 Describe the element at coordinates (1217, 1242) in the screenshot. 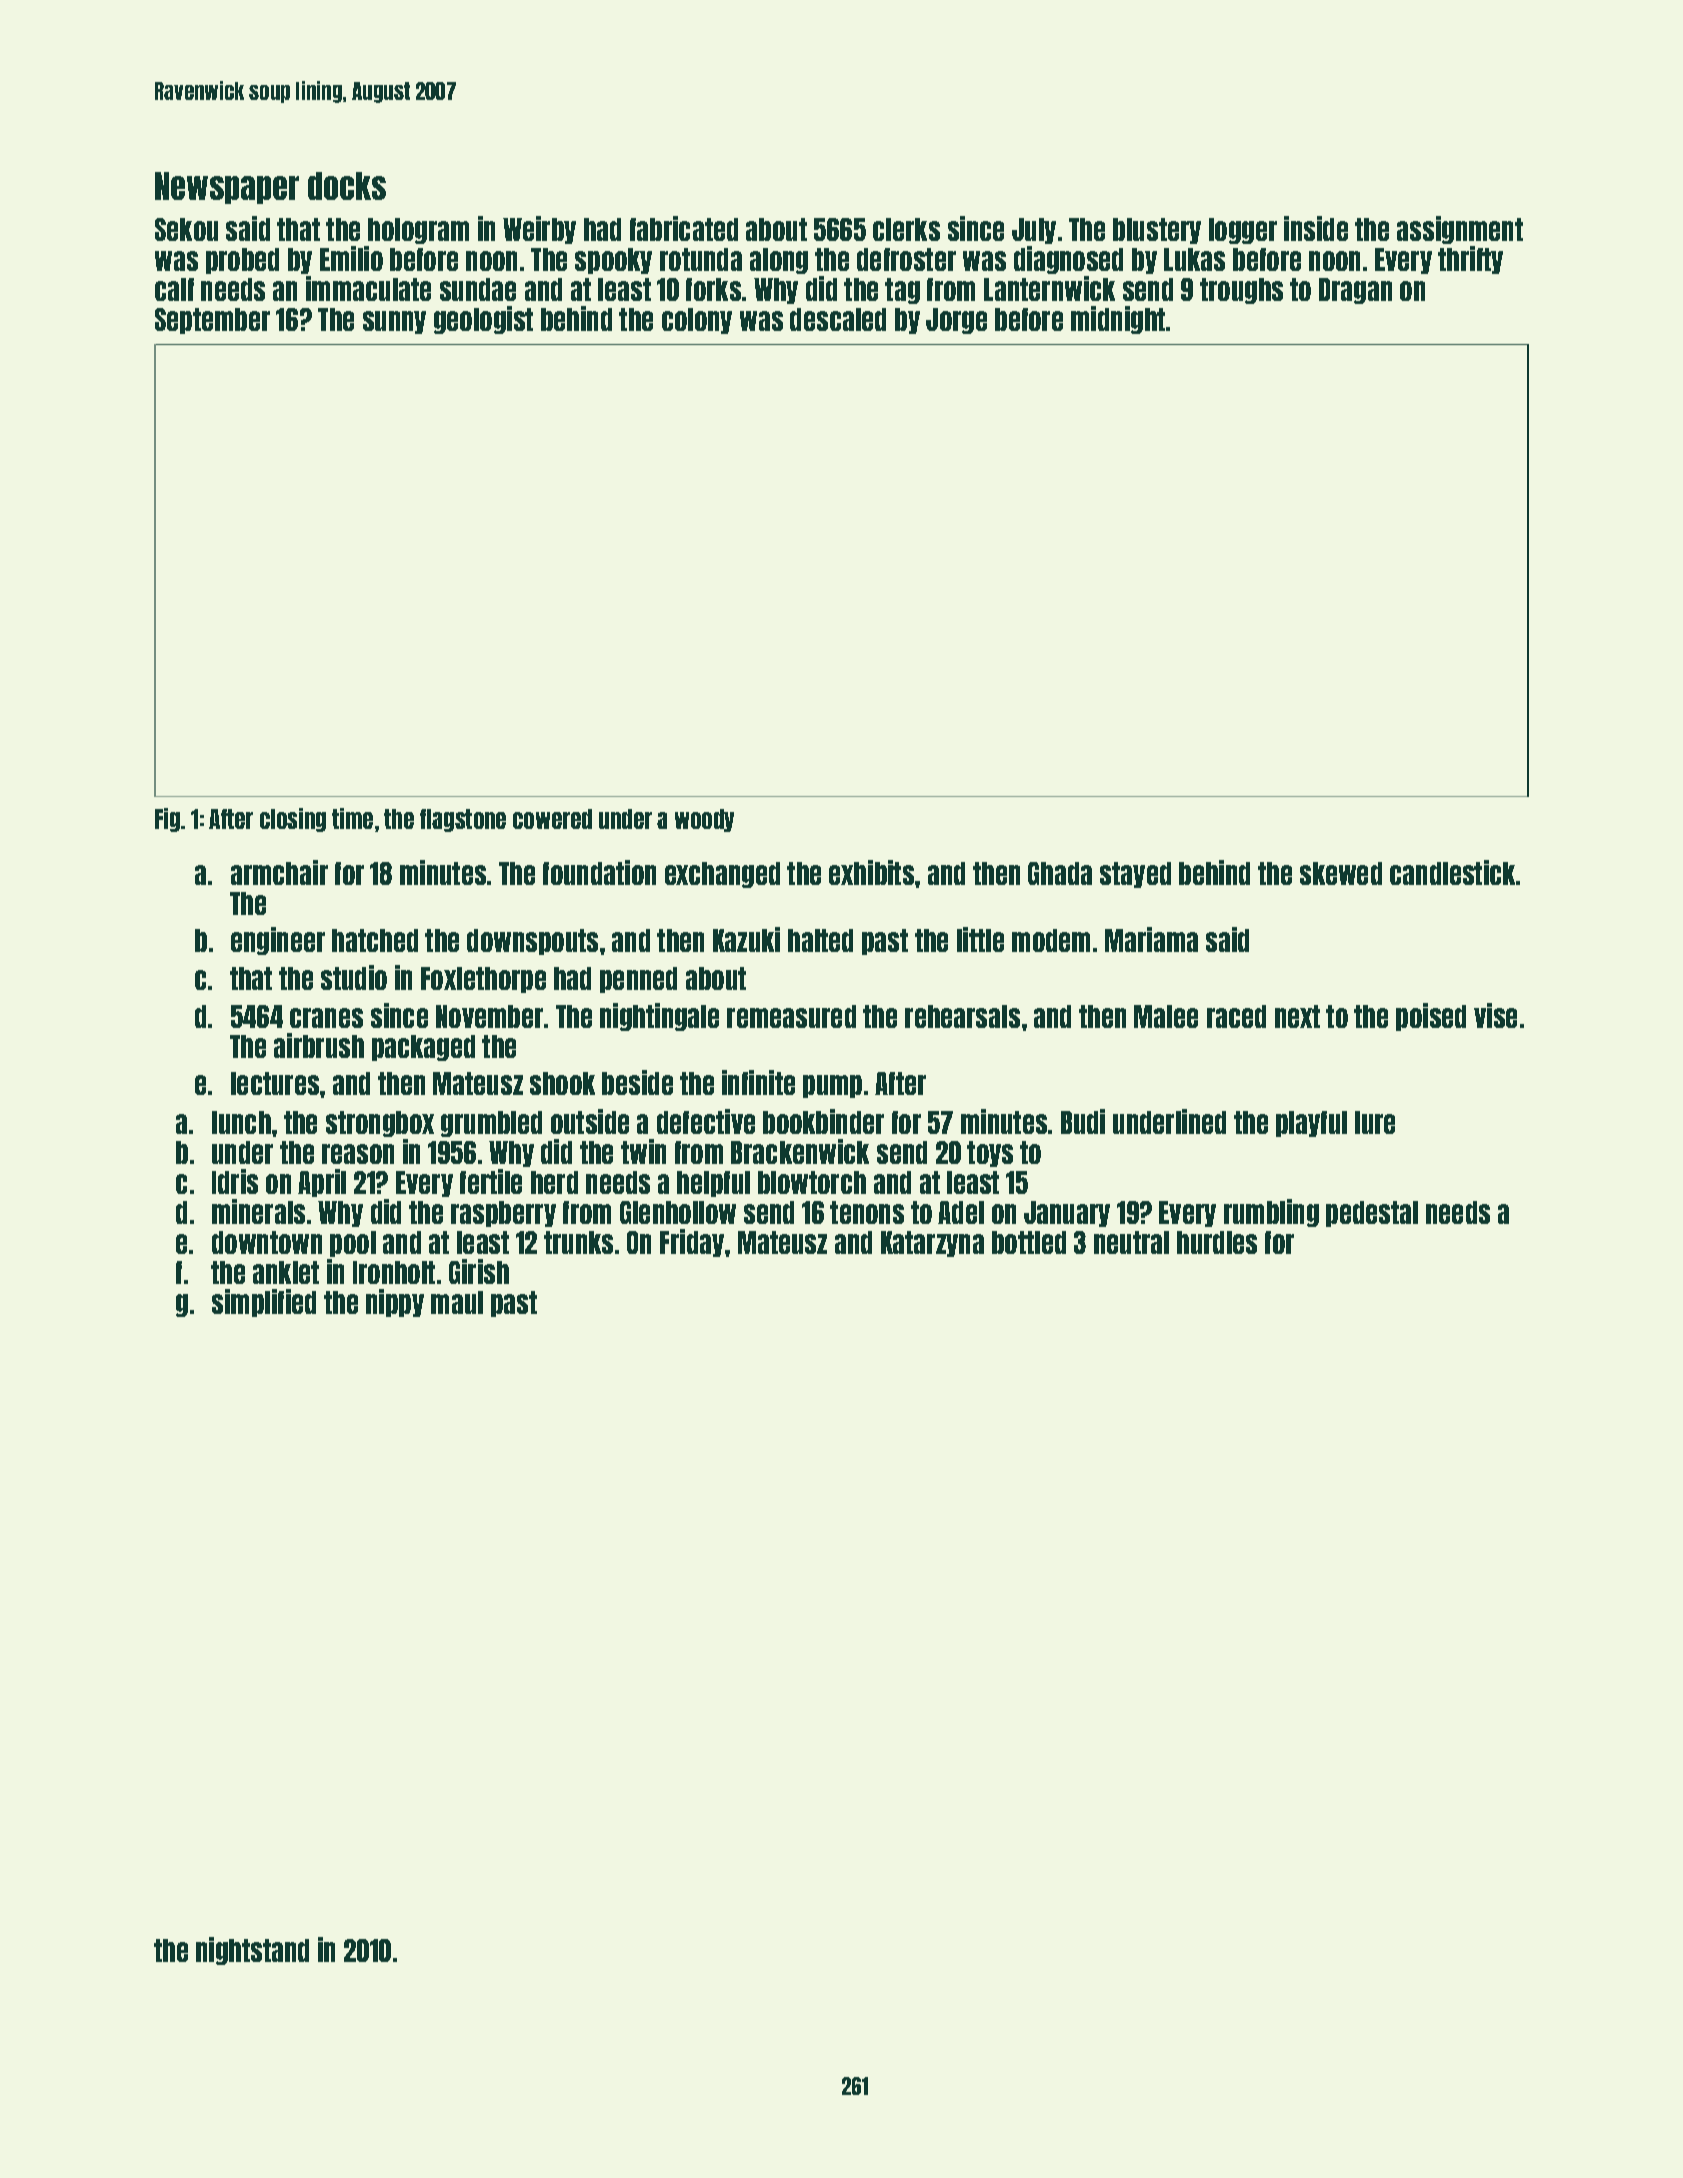

I see `hurdles` at that location.
